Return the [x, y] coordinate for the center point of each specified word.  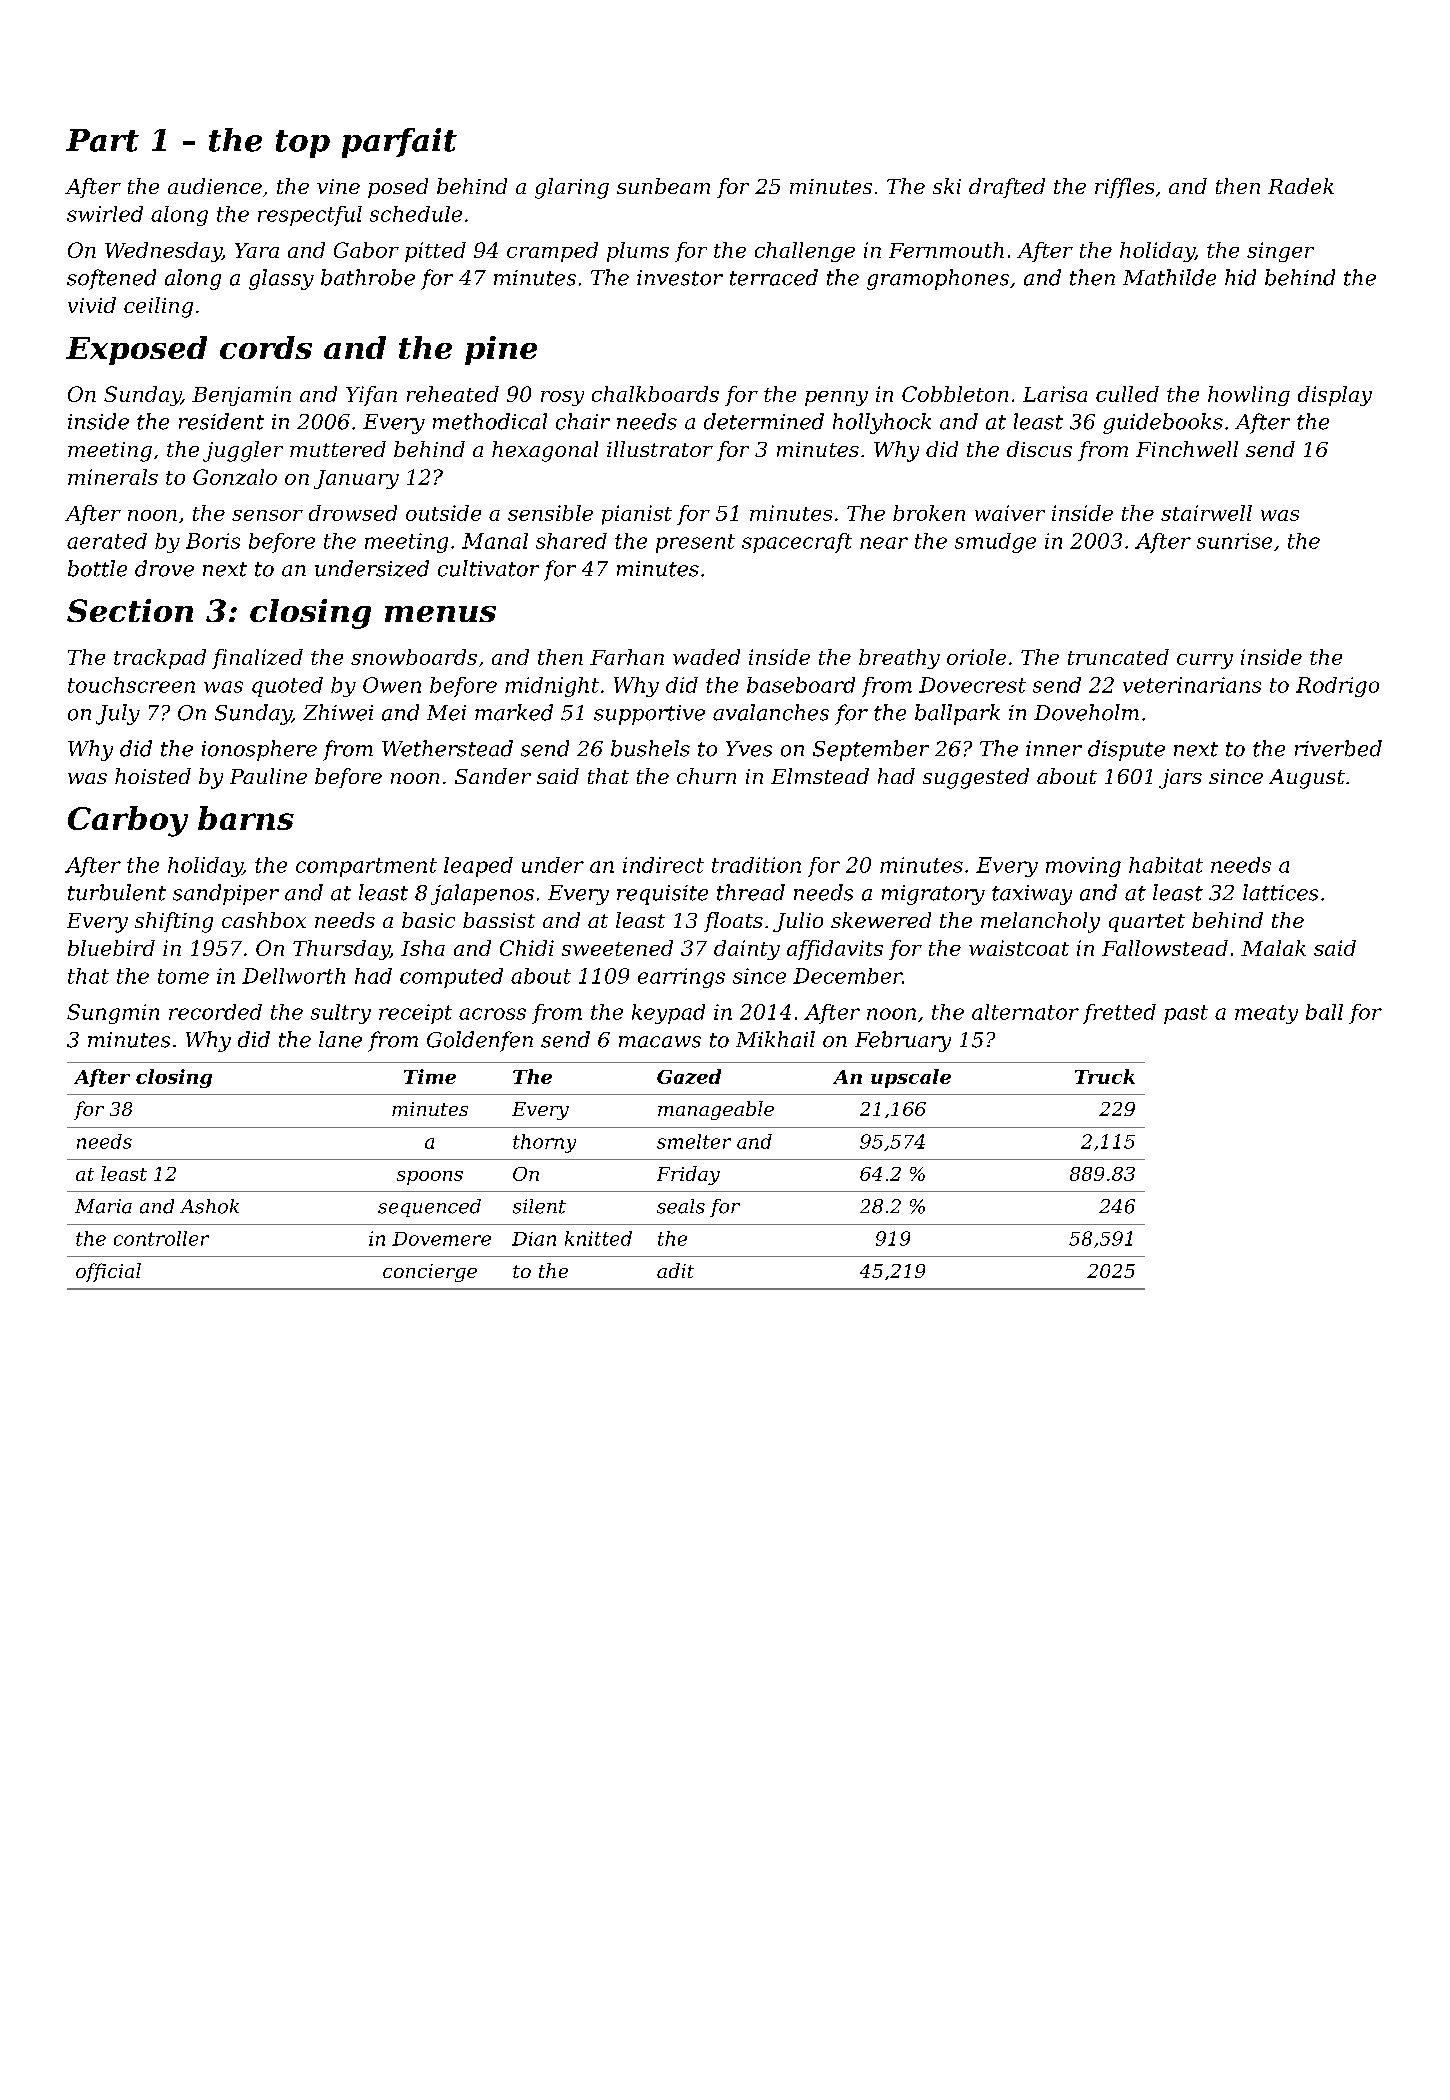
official [108, 1272]
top [303, 144]
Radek [1301, 186]
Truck [1105, 1076]
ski [947, 186]
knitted [598, 1238]
